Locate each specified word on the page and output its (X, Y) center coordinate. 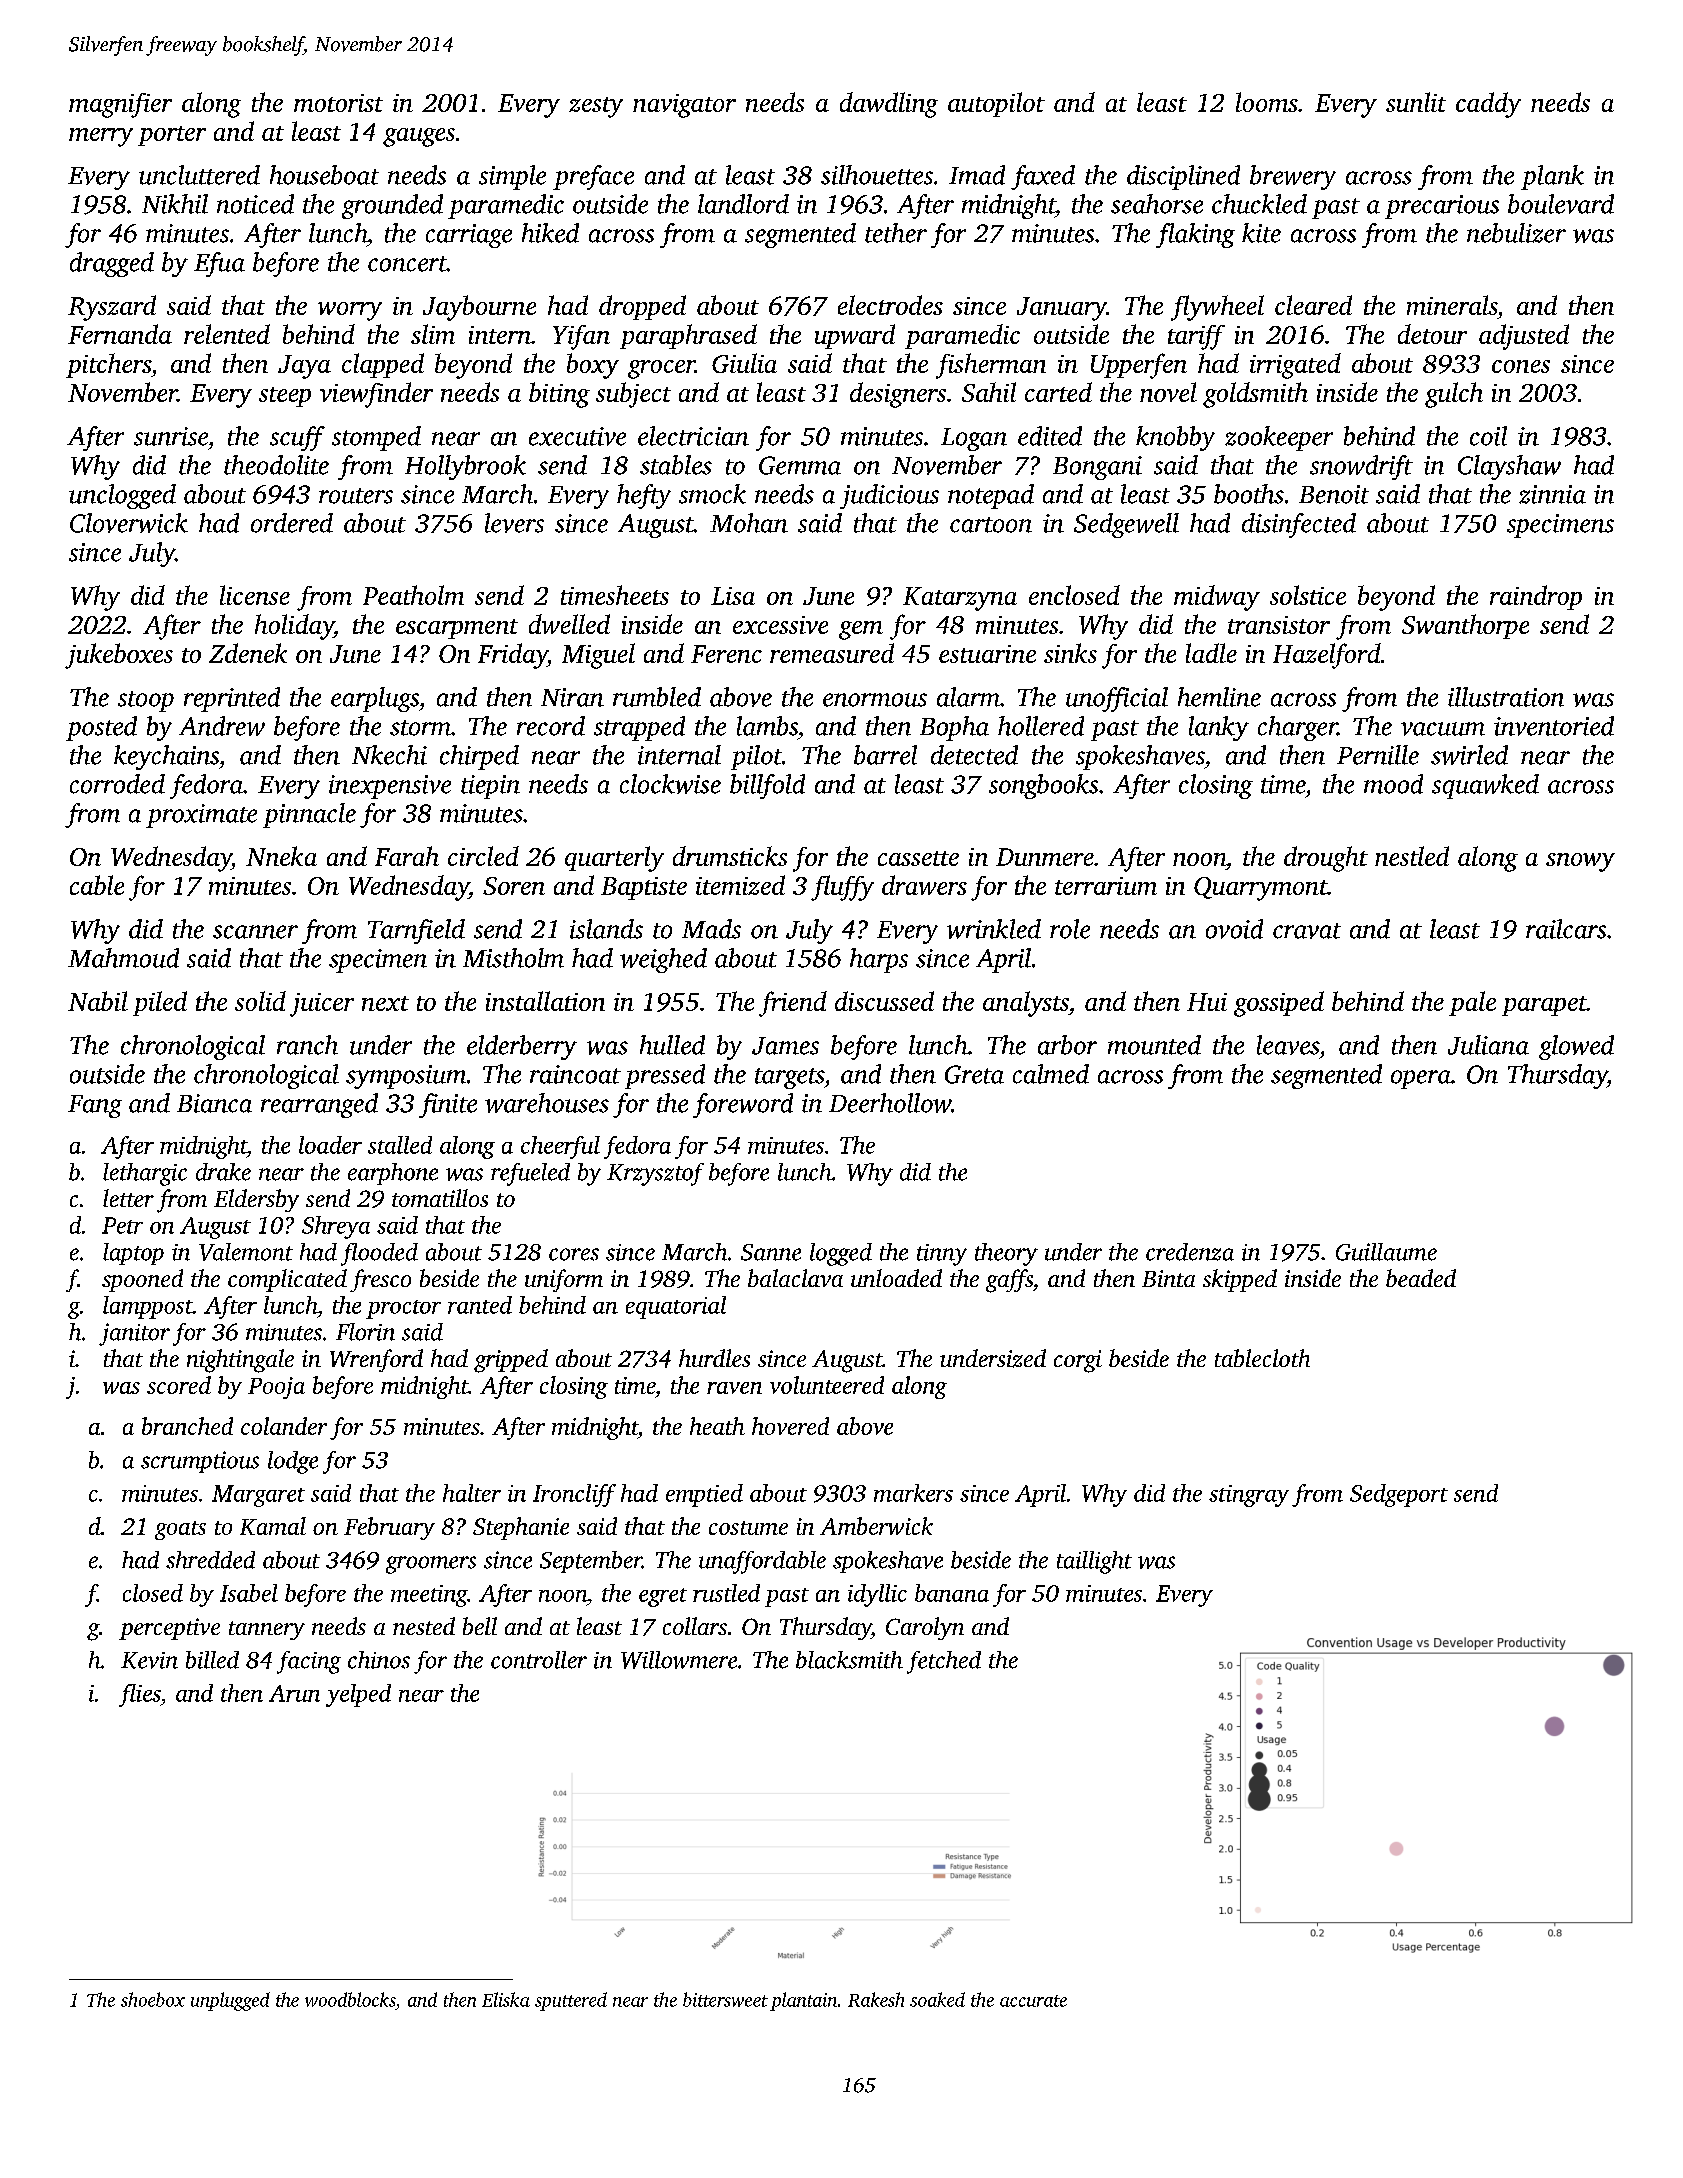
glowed (1576, 1047)
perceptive (169, 1629)
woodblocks (350, 1999)
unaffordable (762, 1562)
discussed (884, 1001)
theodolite (276, 465)
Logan (974, 439)
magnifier (120, 105)
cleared (1313, 305)
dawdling (889, 105)
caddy (1488, 105)
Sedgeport (1399, 1495)
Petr (122, 1225)
